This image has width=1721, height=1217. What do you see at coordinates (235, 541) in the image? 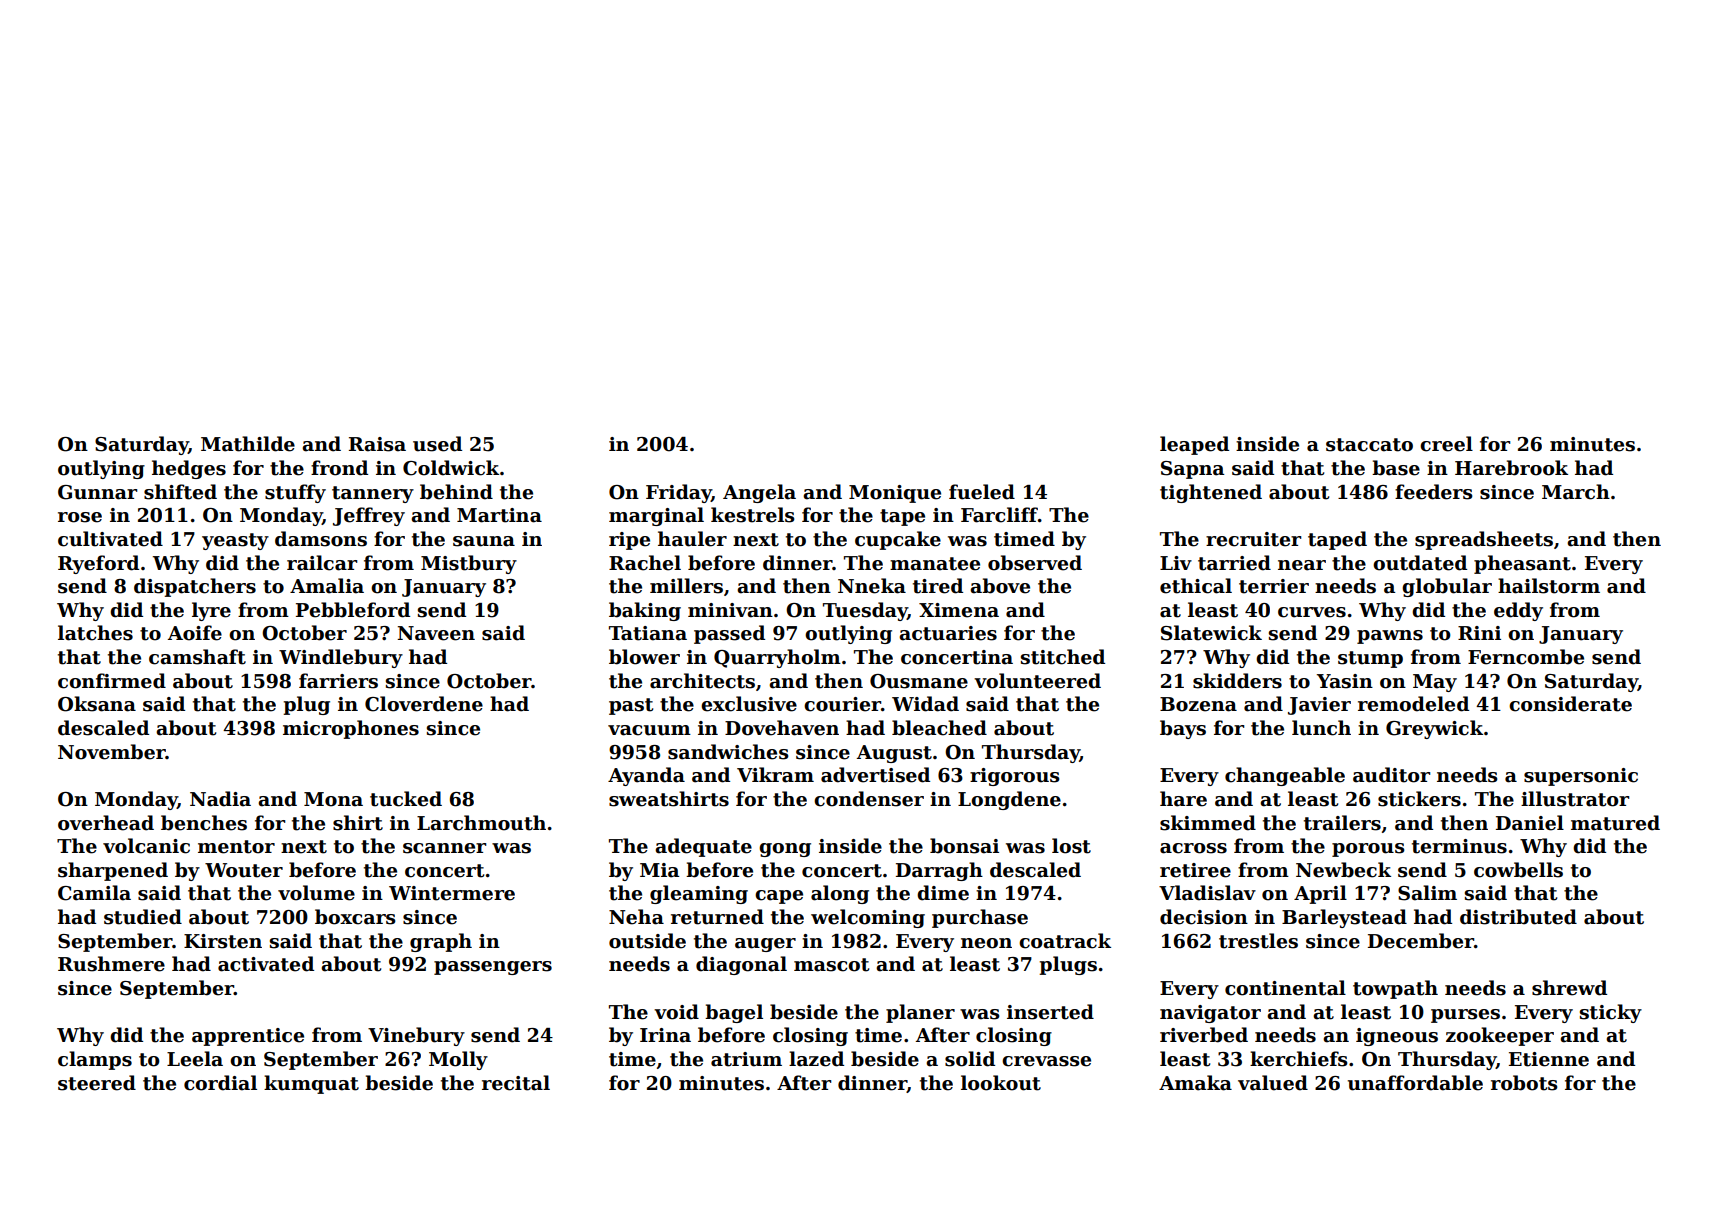
I see `yeasty` at bounding box center [235, 541].
